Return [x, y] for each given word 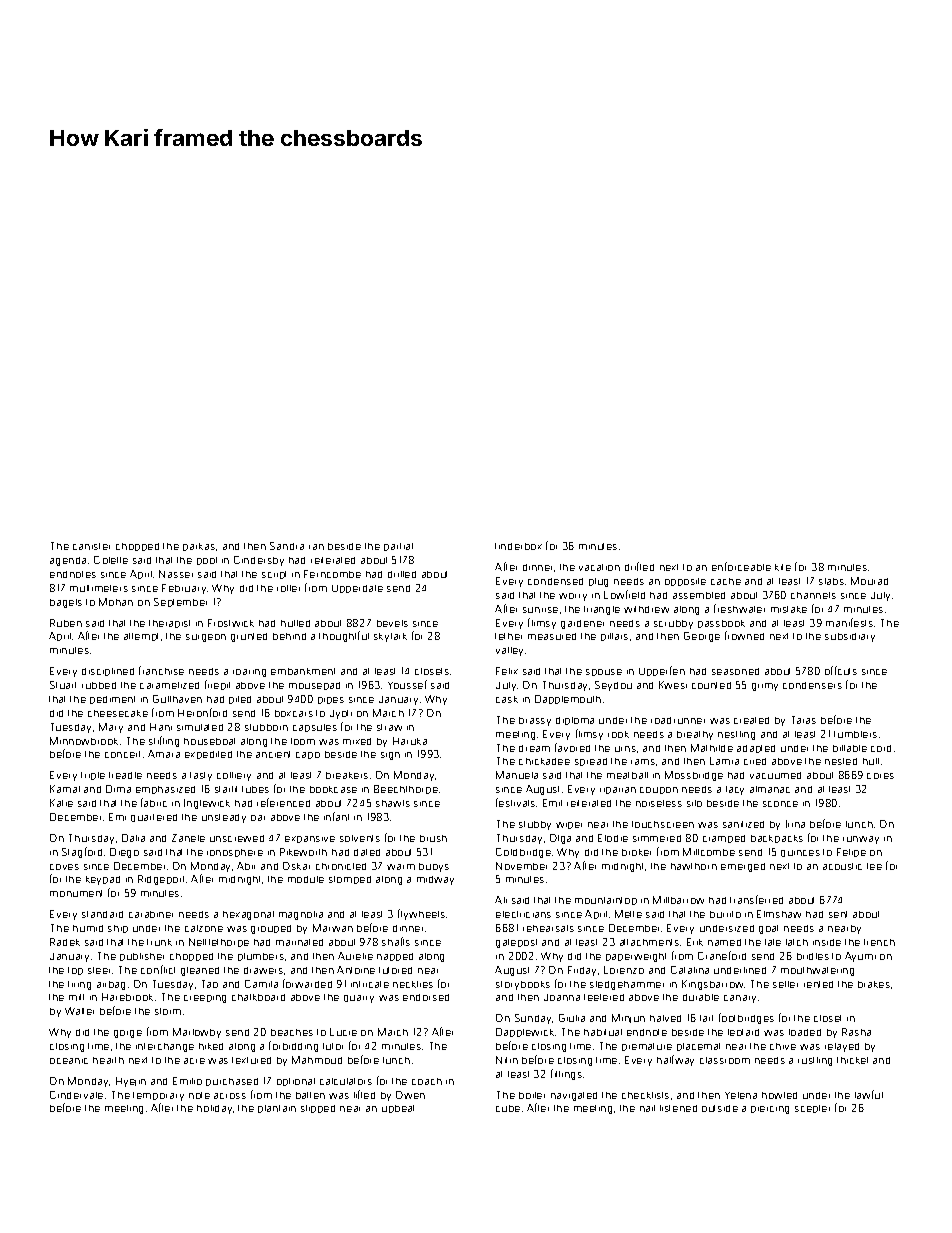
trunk [159, 942]
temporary [158, 1096]
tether [508, 636]
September [180, 602]
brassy [535, 721]
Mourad [869, 581]
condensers [812, 685]
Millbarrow [678, 900]
